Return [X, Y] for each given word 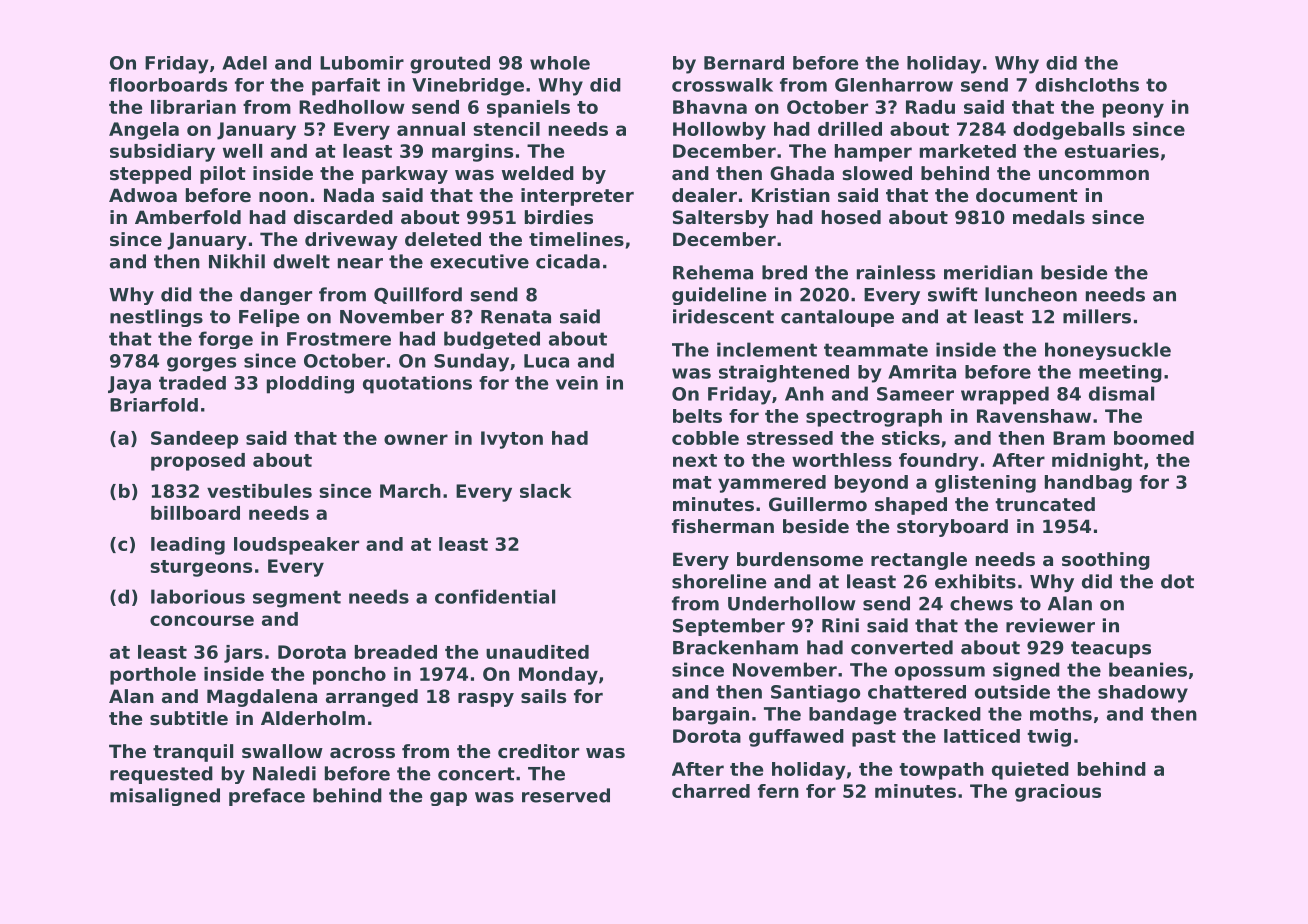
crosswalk [722, 85]
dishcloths [1087, 85]
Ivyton [512, 440]
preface [267, 797]
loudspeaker [296, 546]
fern [778, 791]
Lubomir [362, 63]
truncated [1045, 504]
